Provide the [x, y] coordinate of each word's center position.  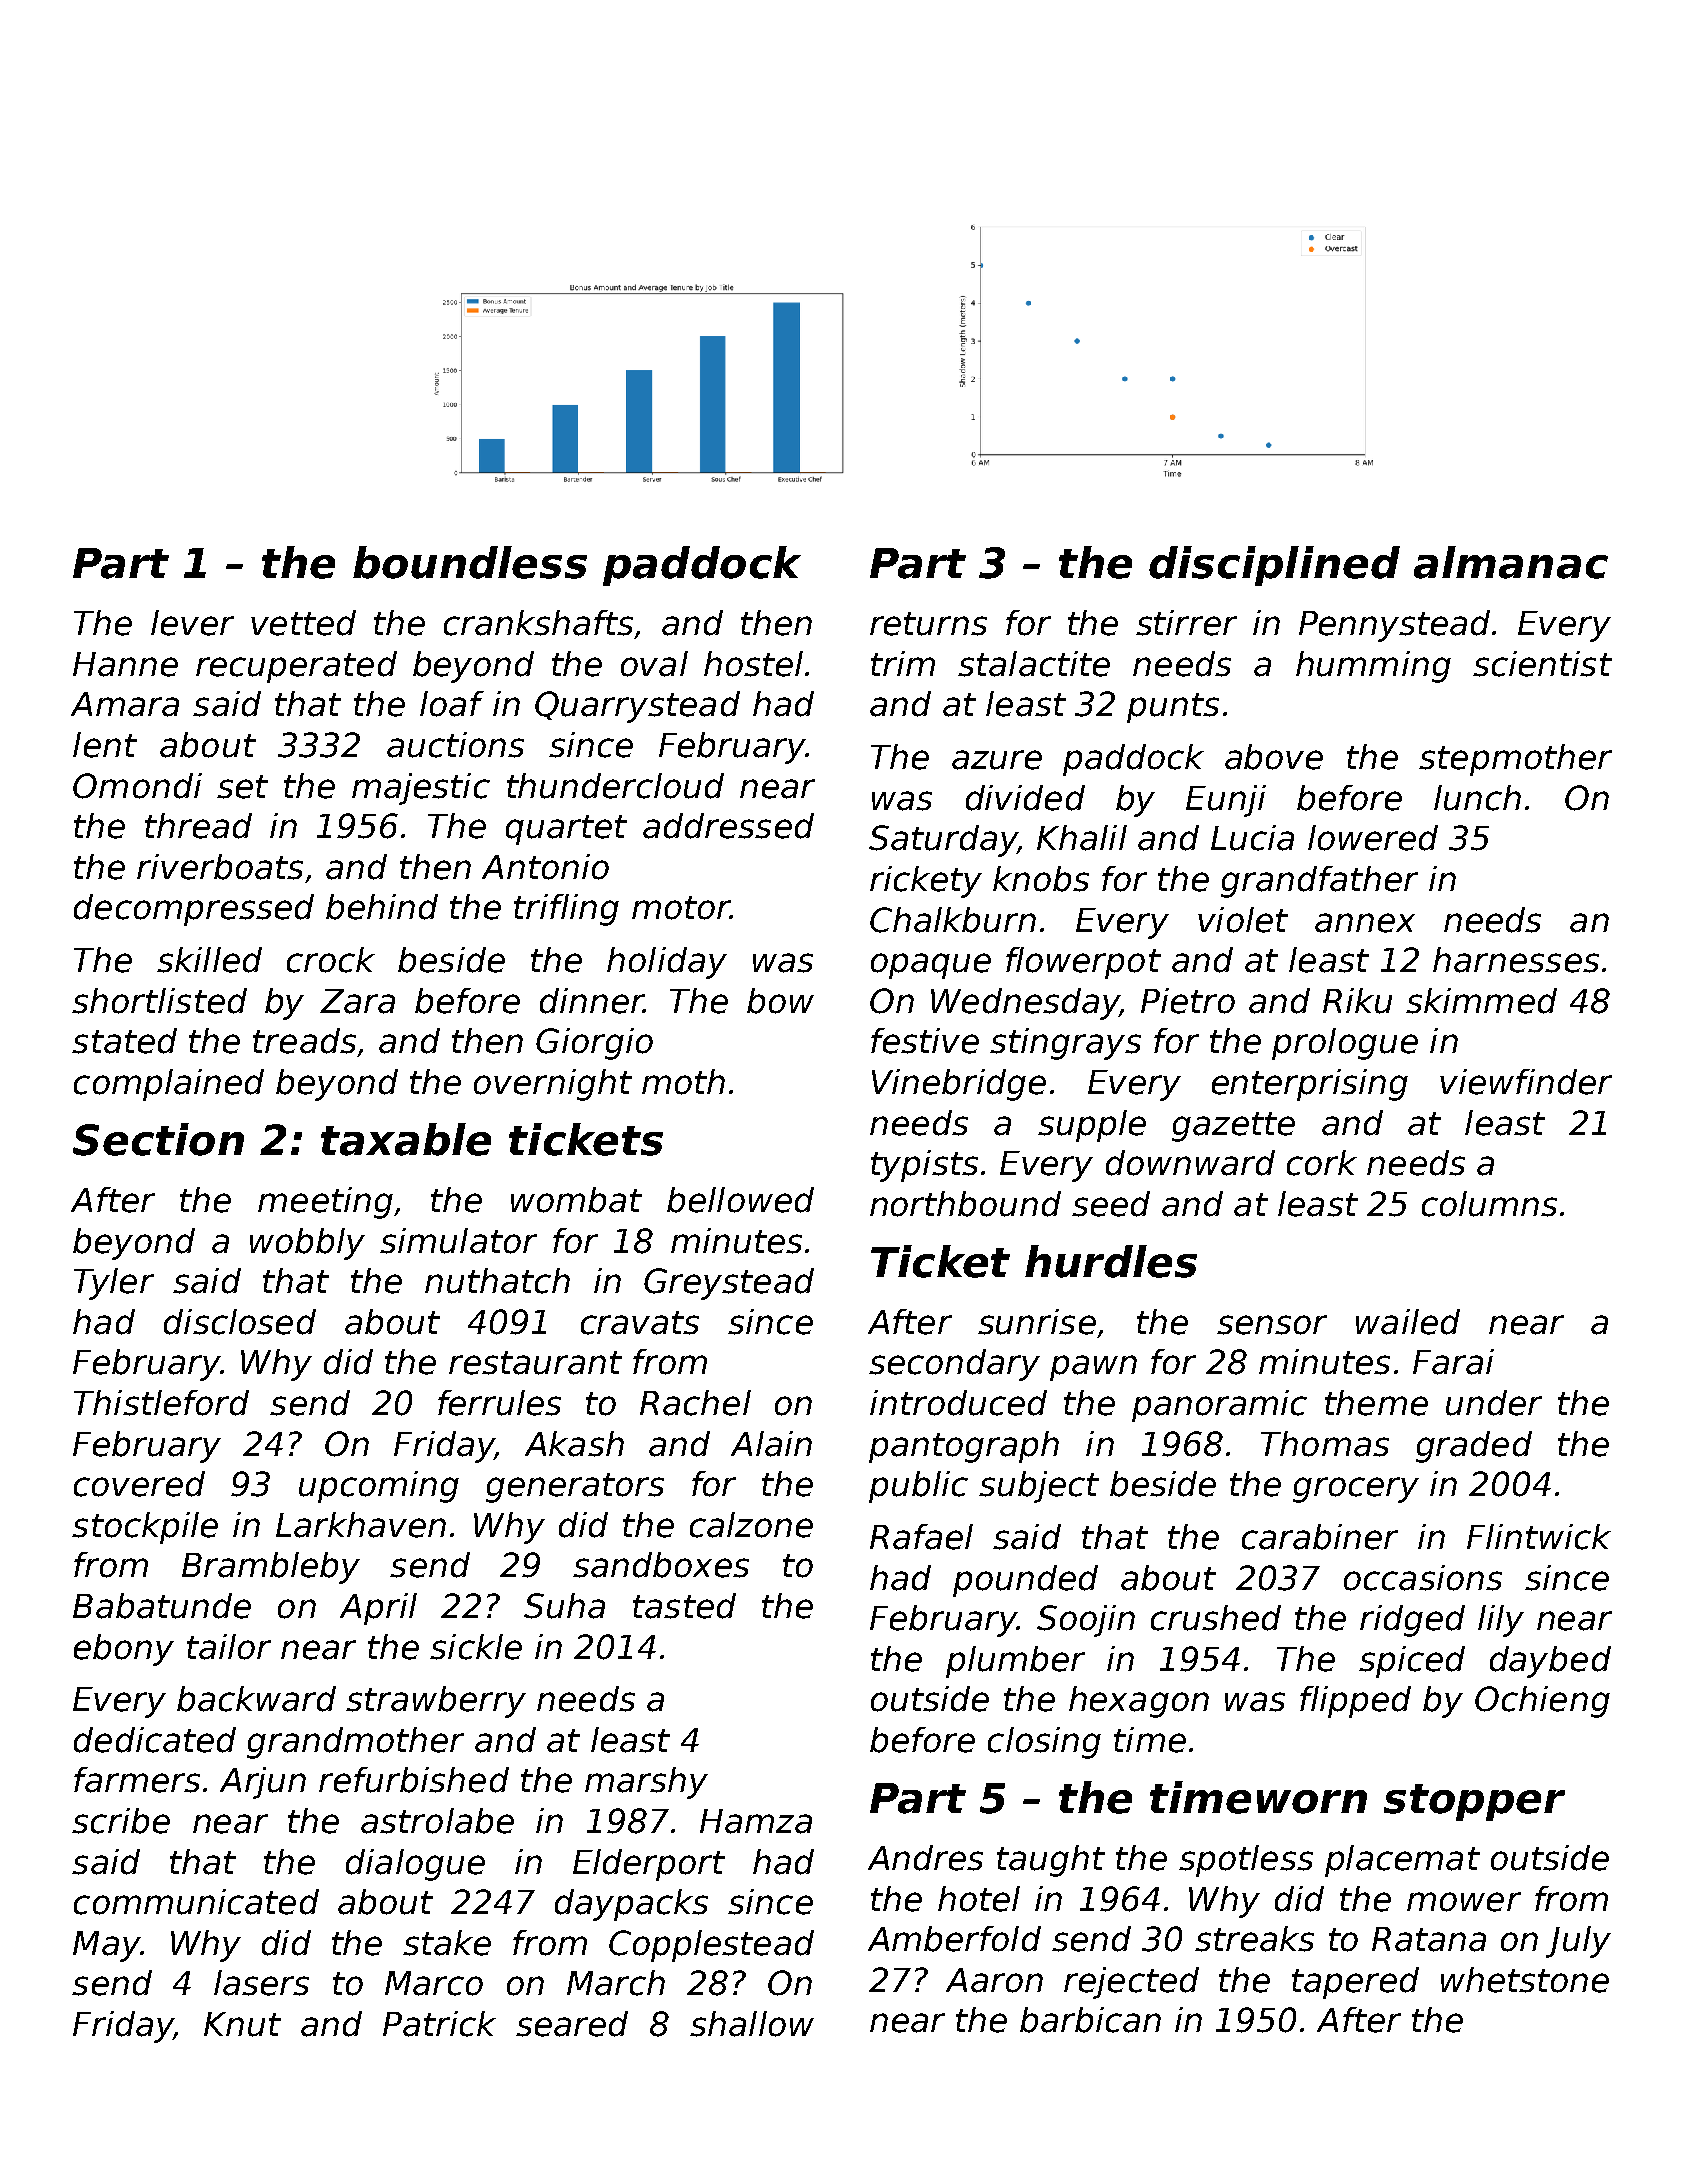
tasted [684, 1606]
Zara [357, 1001]
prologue [1345, 1044]
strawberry [436, 1702]
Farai [1453, 1362]
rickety [926, 882]
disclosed [240, 1322]
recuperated [296, 667]
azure [997, 760]
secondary [954, 1365]
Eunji [1226, 801]
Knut [242, 2024]
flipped [1355, 1702]
